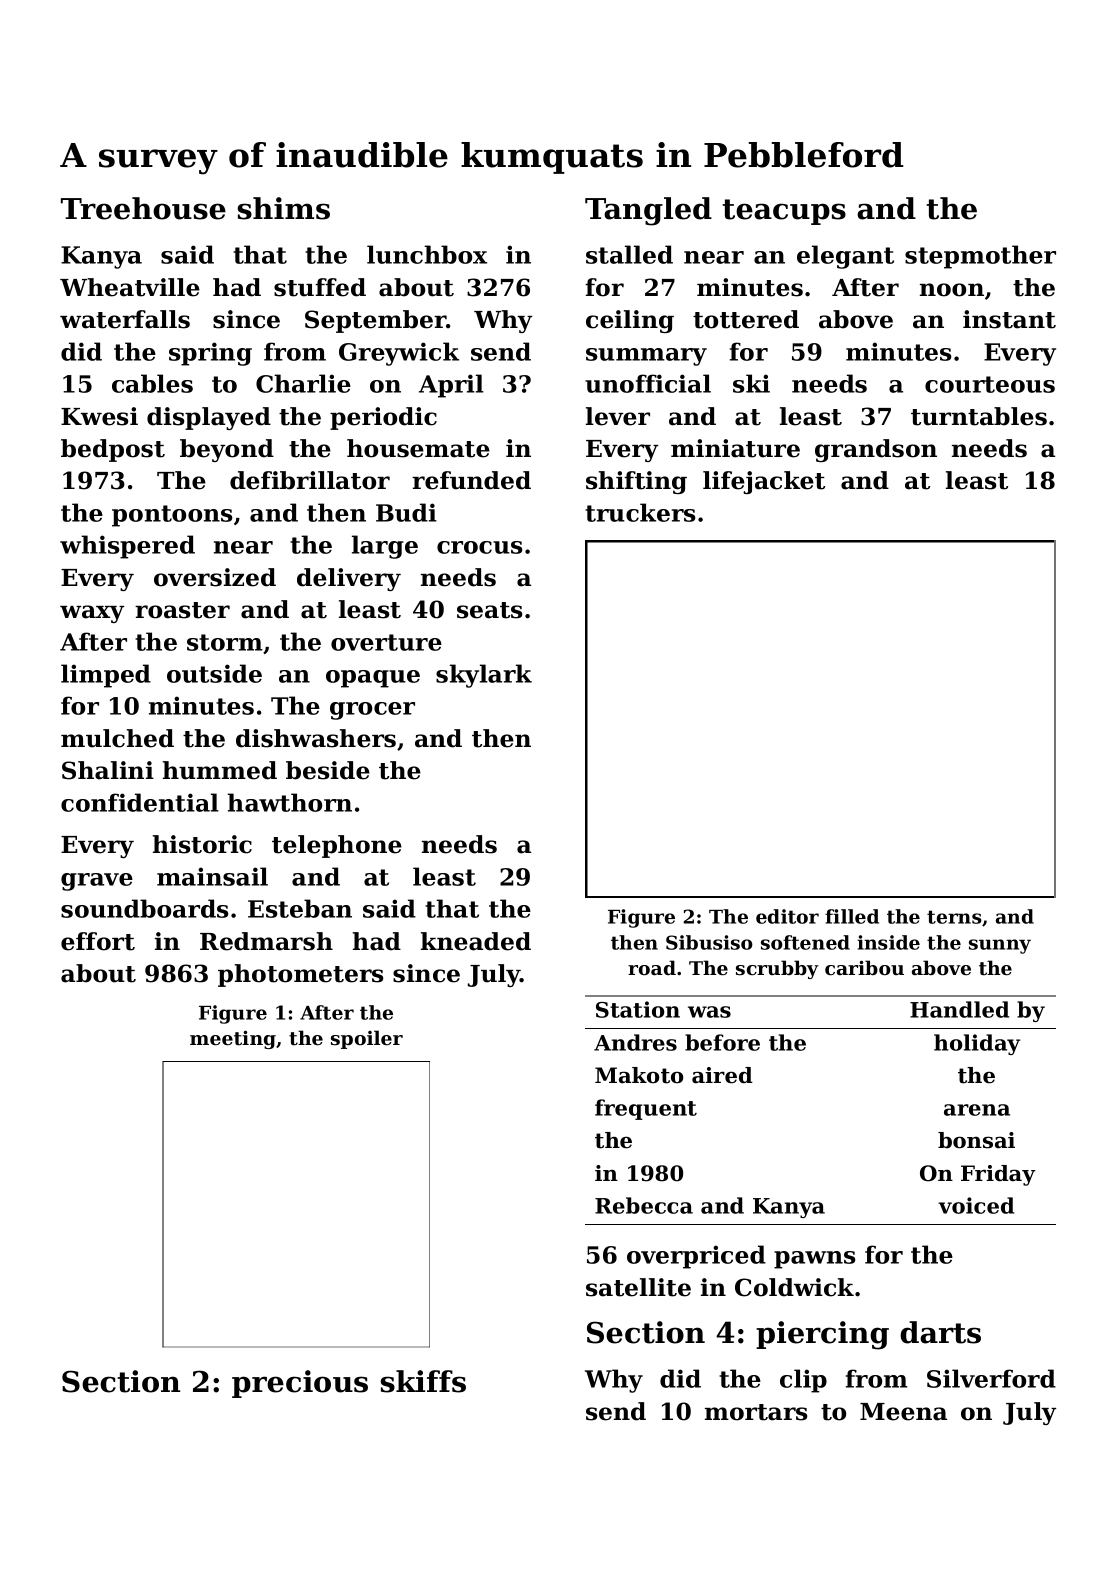 The image size is (1117, 1587). I want to click on precious, so click(300, 1384).
